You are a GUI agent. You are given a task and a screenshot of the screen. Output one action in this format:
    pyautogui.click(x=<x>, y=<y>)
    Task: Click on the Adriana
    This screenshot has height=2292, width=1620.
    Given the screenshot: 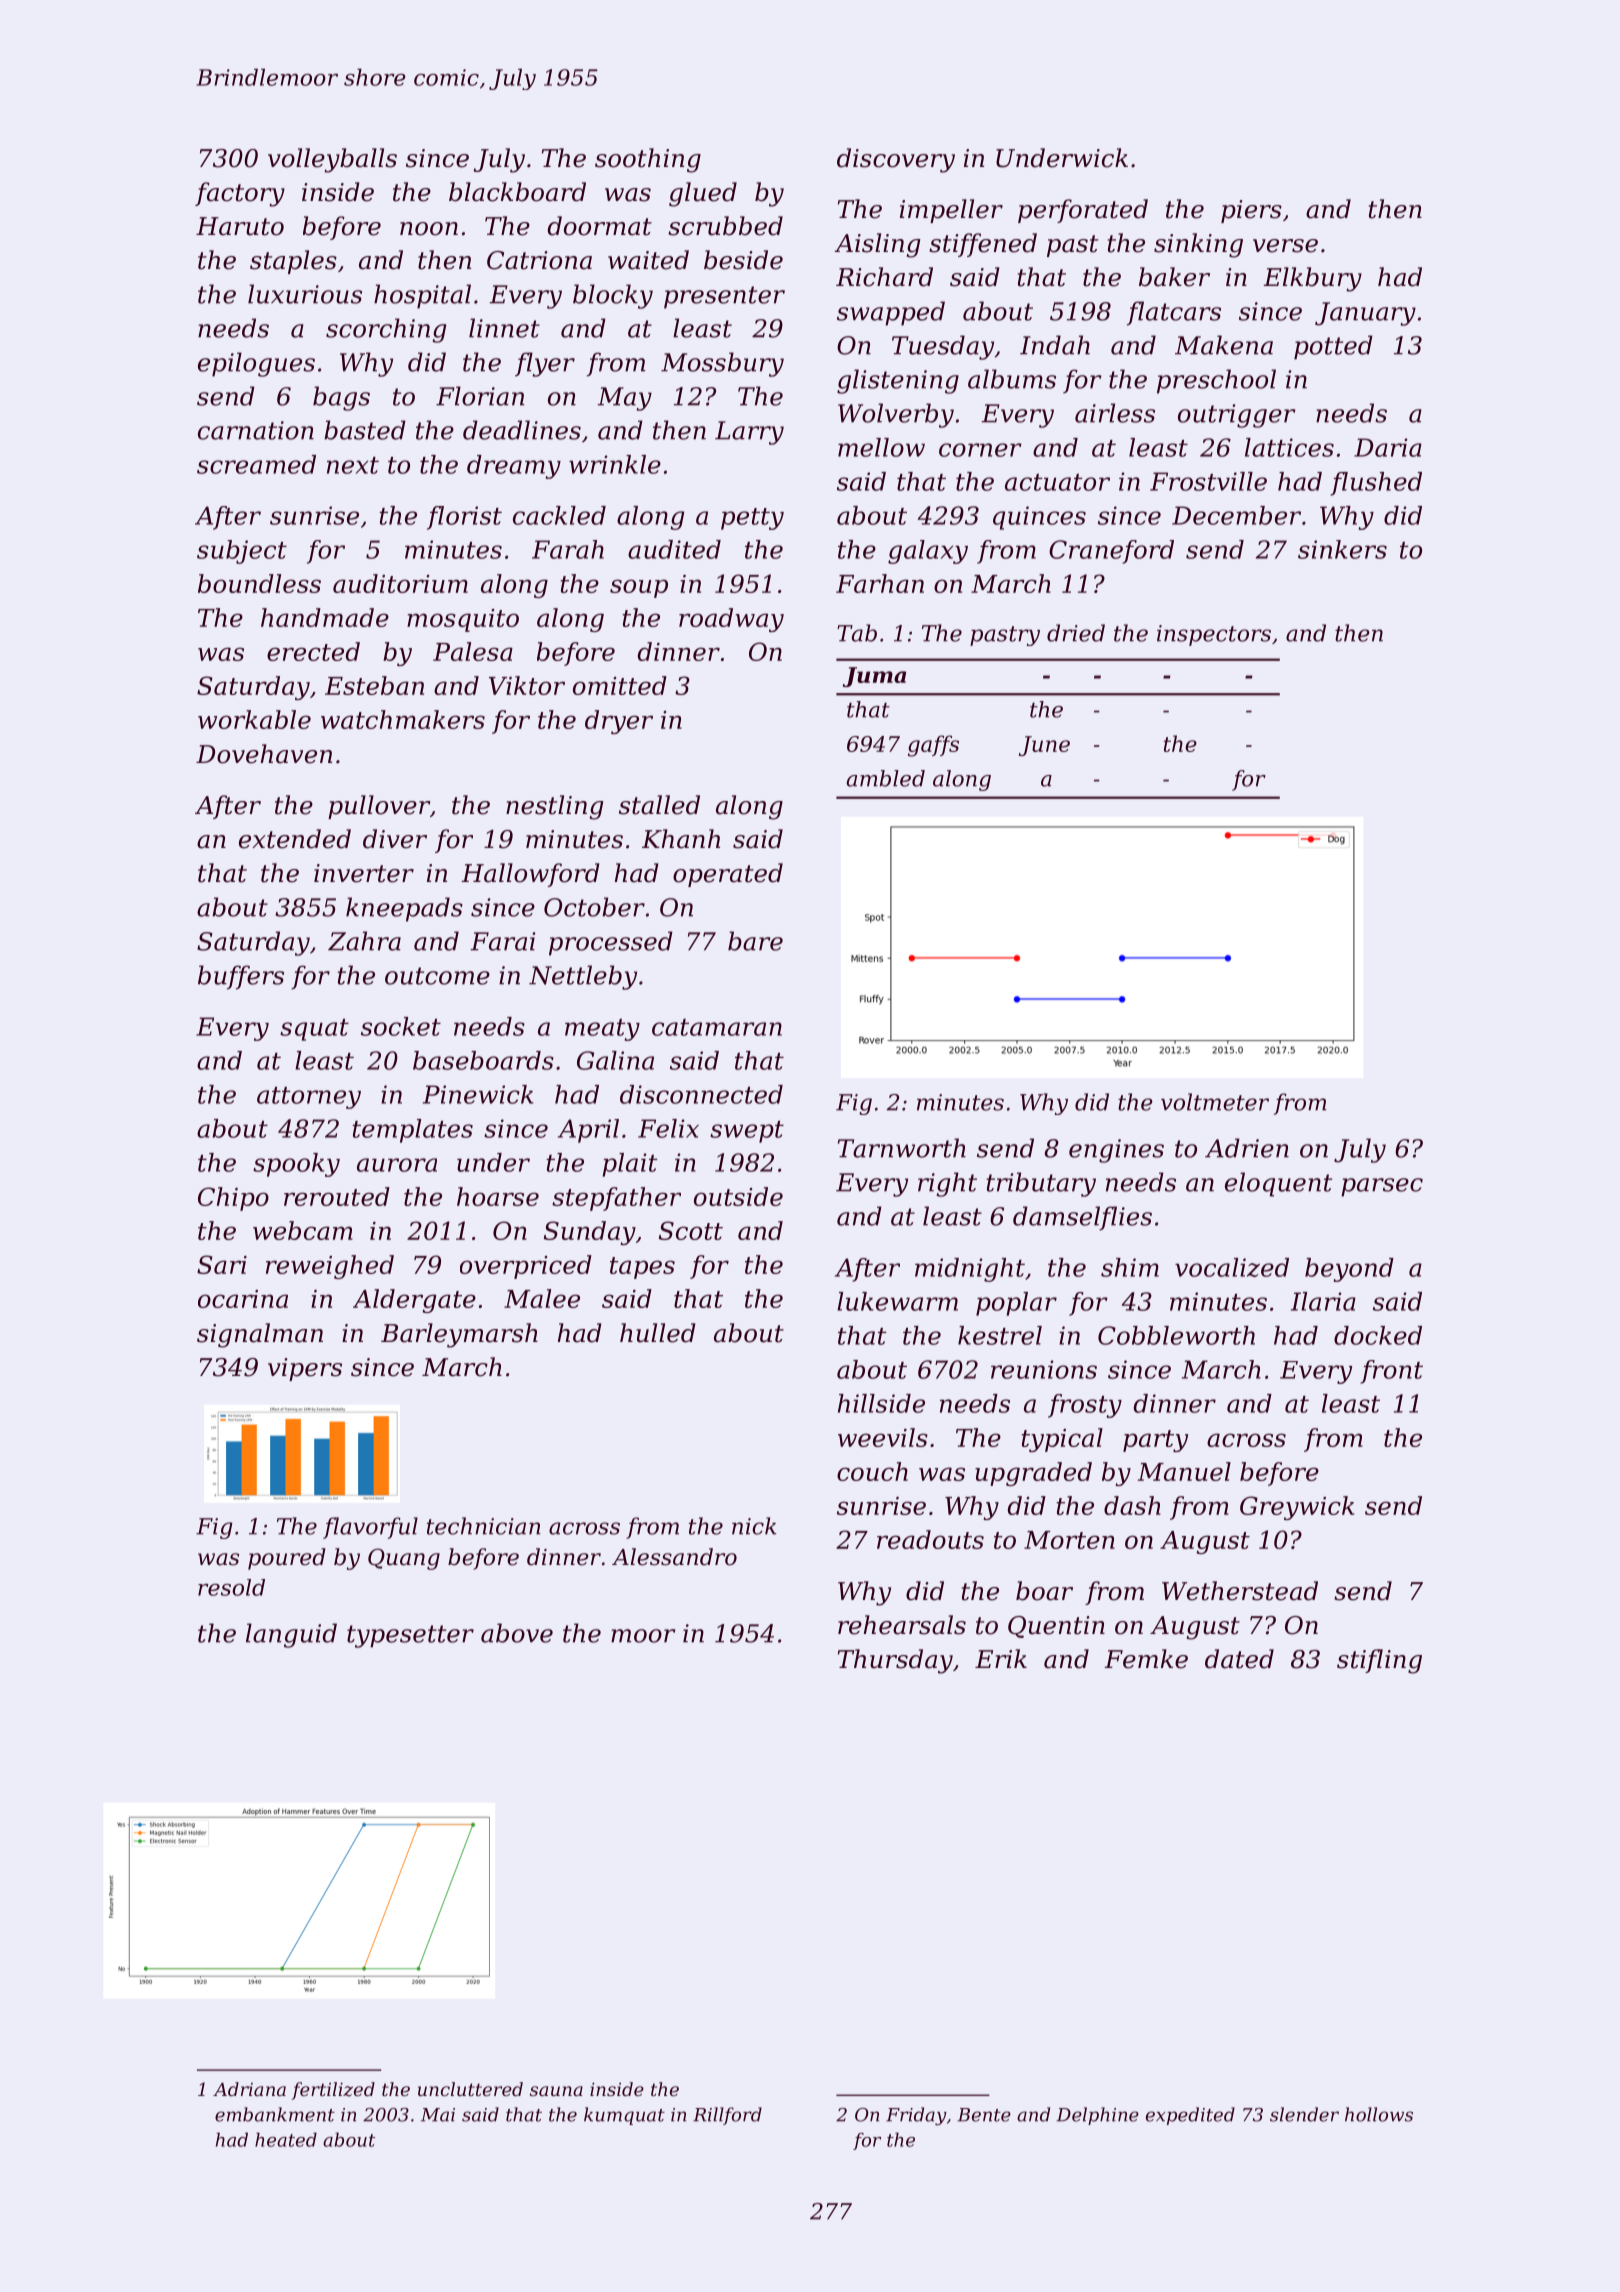 What is the action you would take?
    pyautogui.click(x=249, y=2089)
